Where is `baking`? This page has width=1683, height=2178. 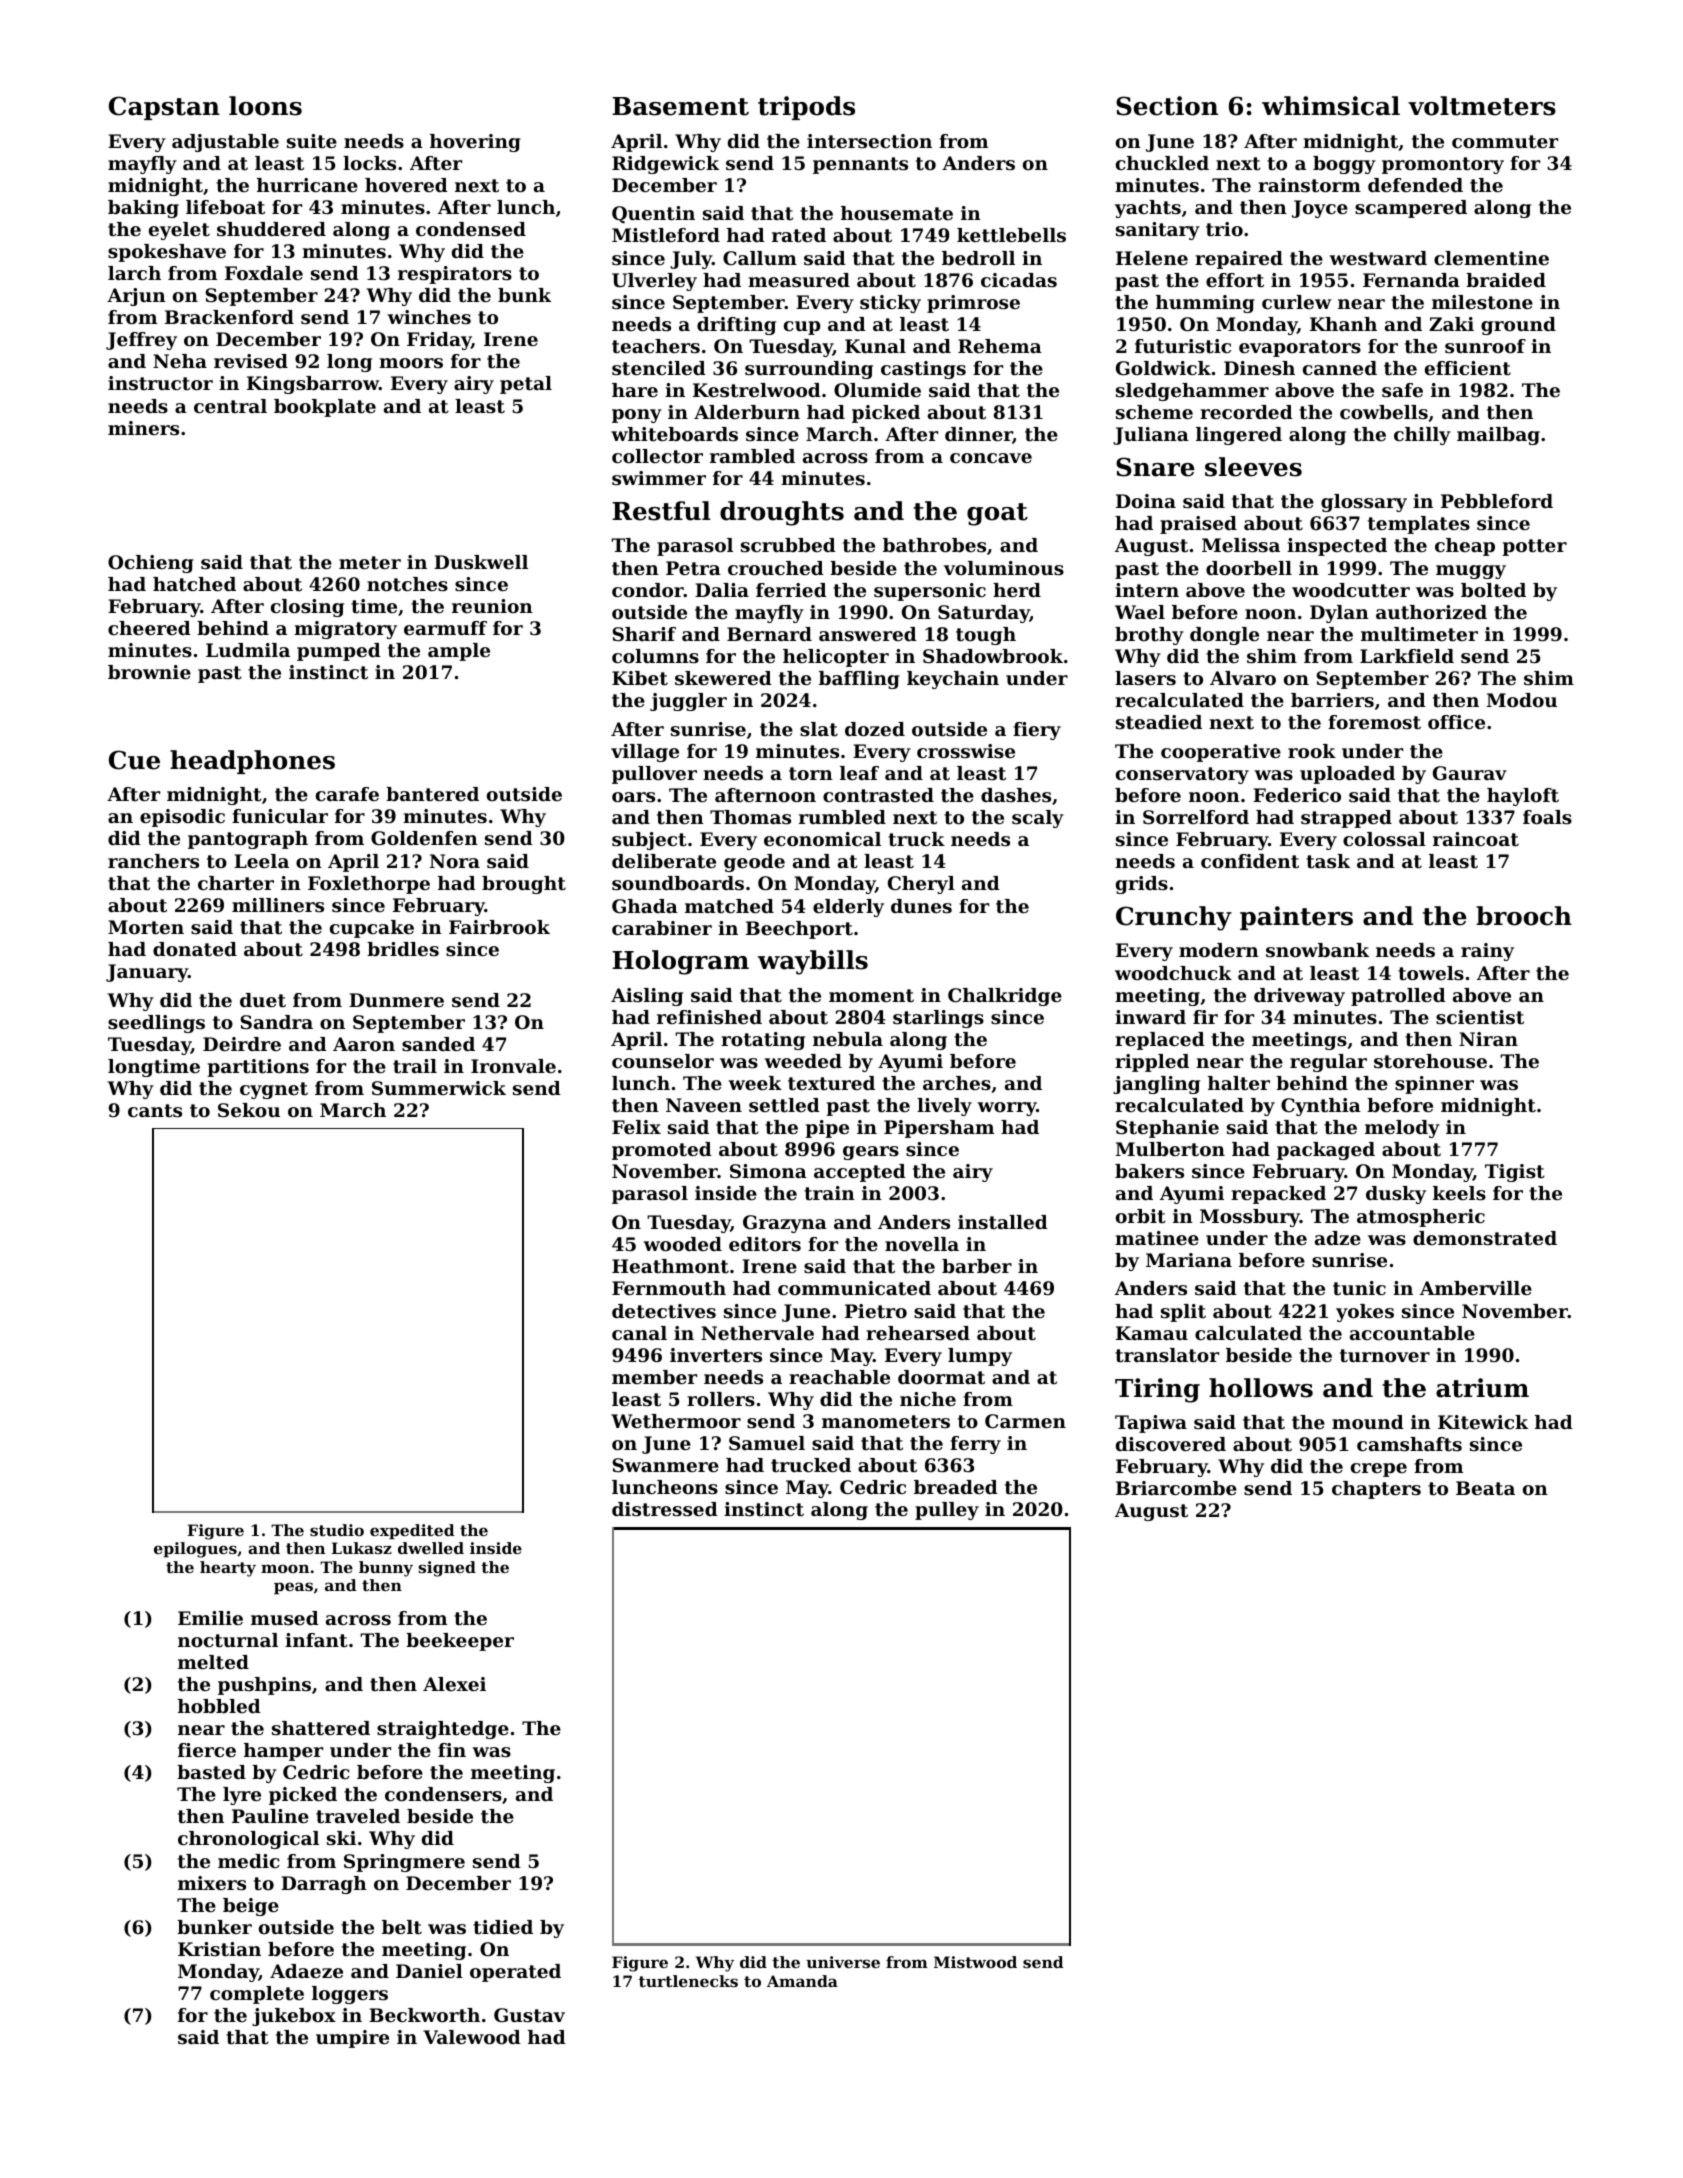 baking is located at coordinates (143, 209).
